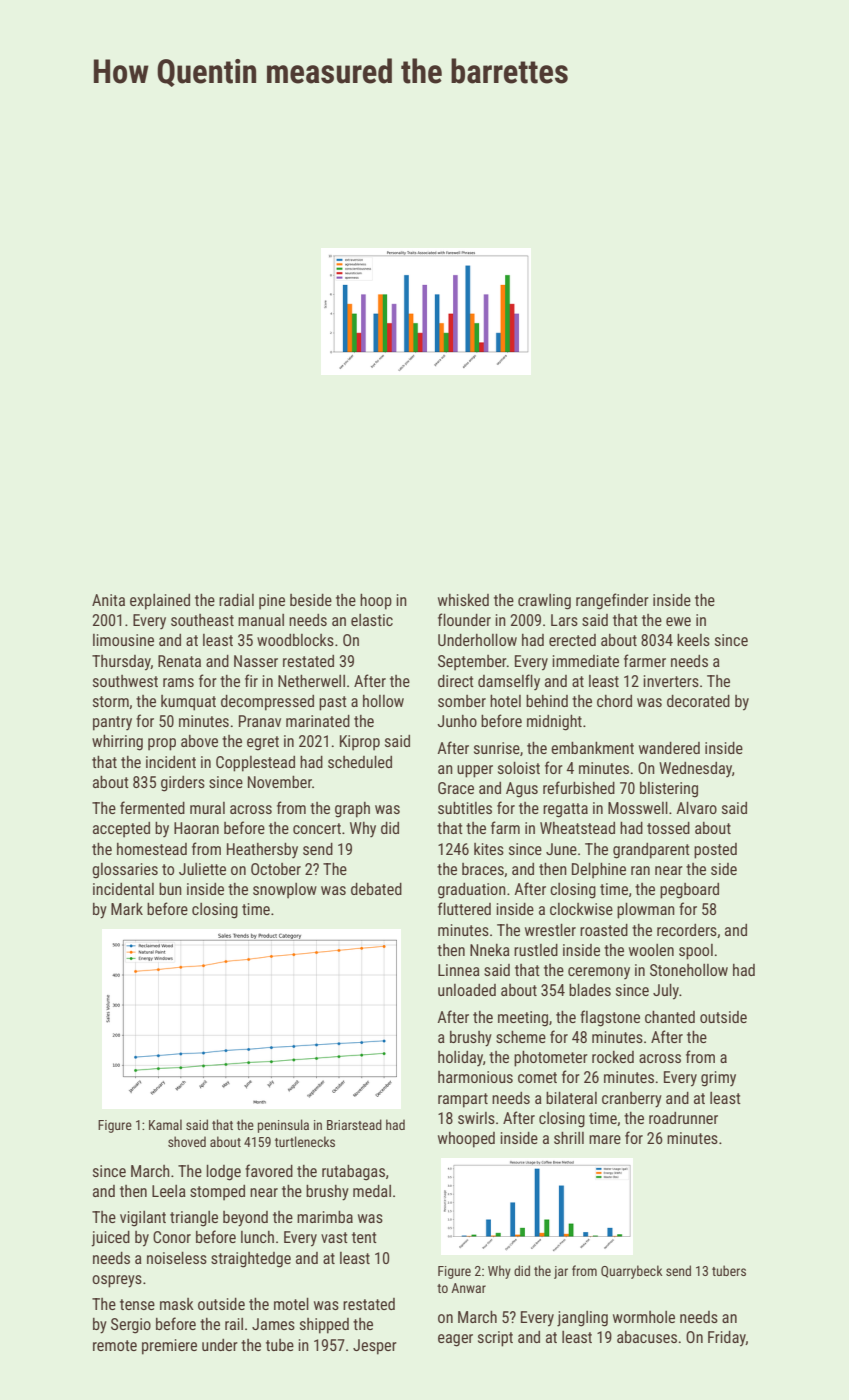 The image size is (849, 1400). I want to click on remote, so click(115, 1345).
